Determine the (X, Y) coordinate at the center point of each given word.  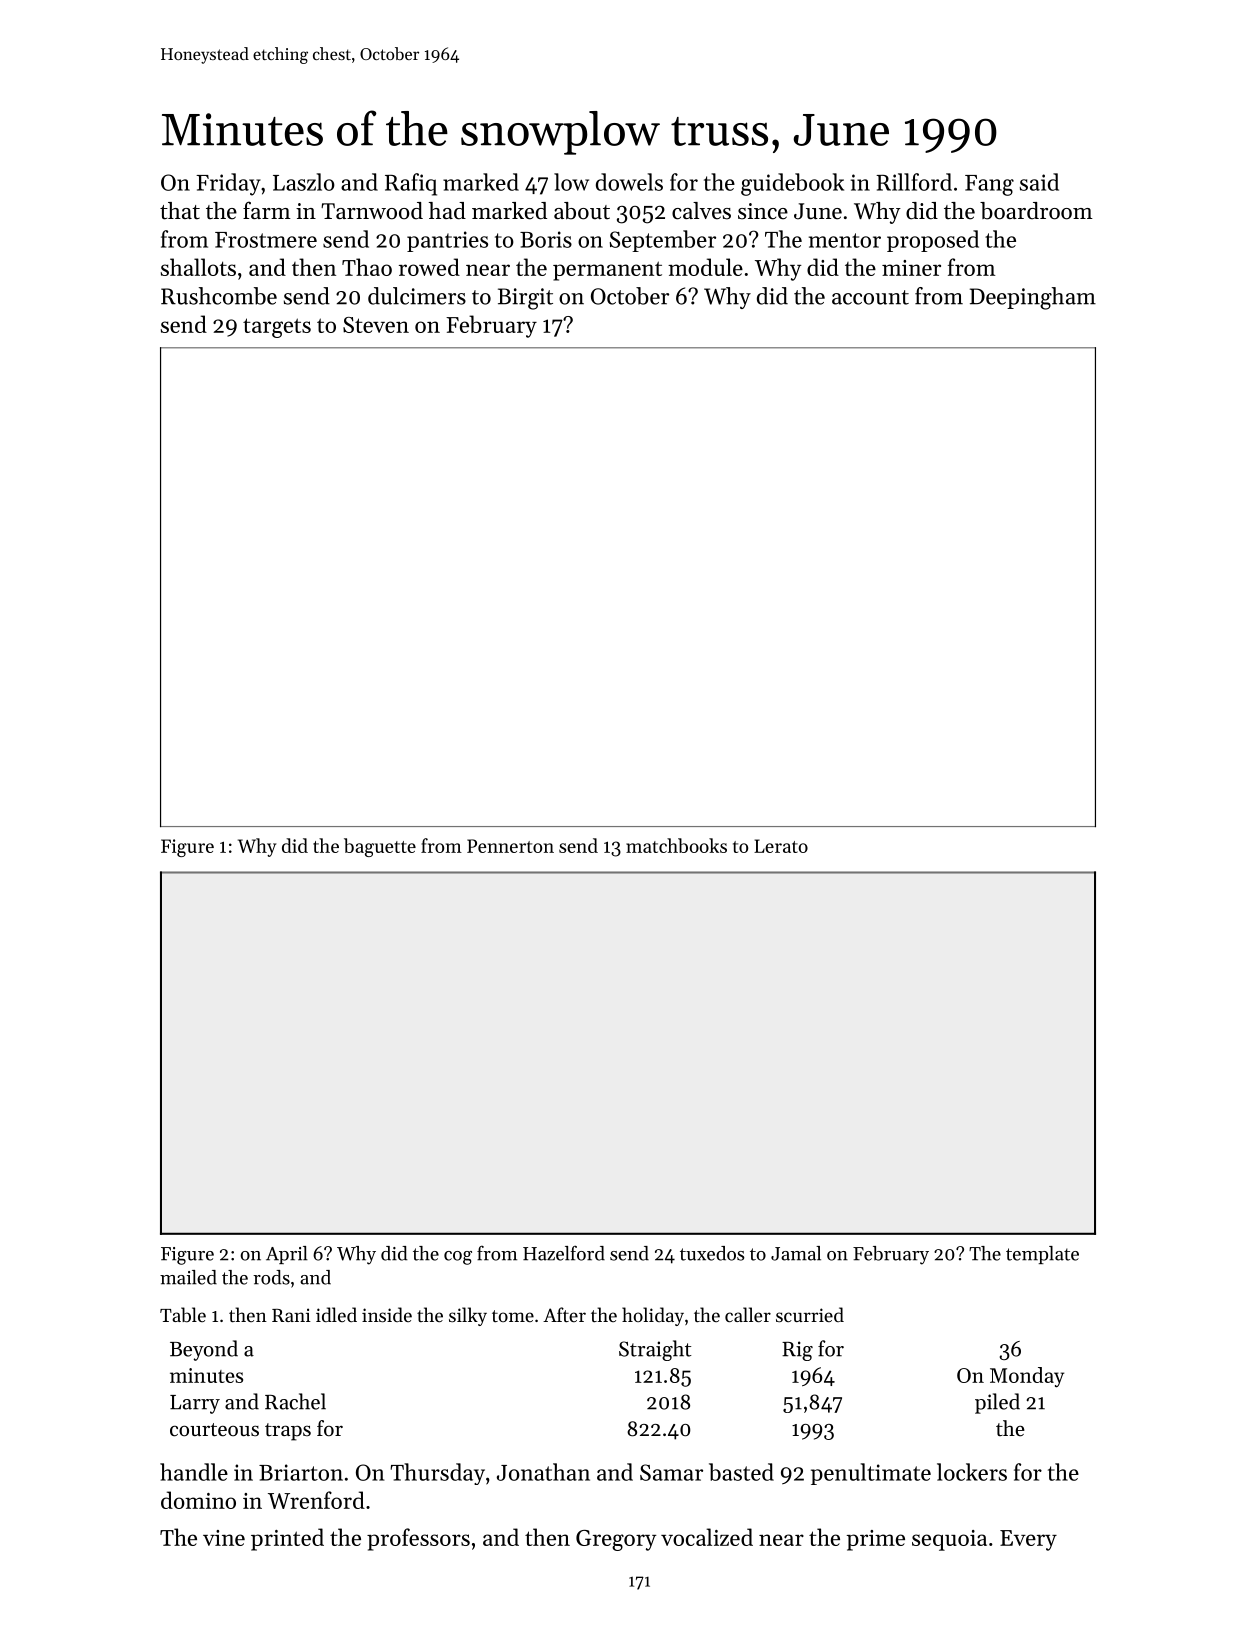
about (582, 211)
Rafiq (411, 184)
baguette (380, 847)
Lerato (781, 846)
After (564, 1314)
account (870, 297)
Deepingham (1033, 298)
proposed (933, 241)
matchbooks (676, 845)
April (287, 1255)
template (1042, 1255)
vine (224, 1538)
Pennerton (510, 846)
